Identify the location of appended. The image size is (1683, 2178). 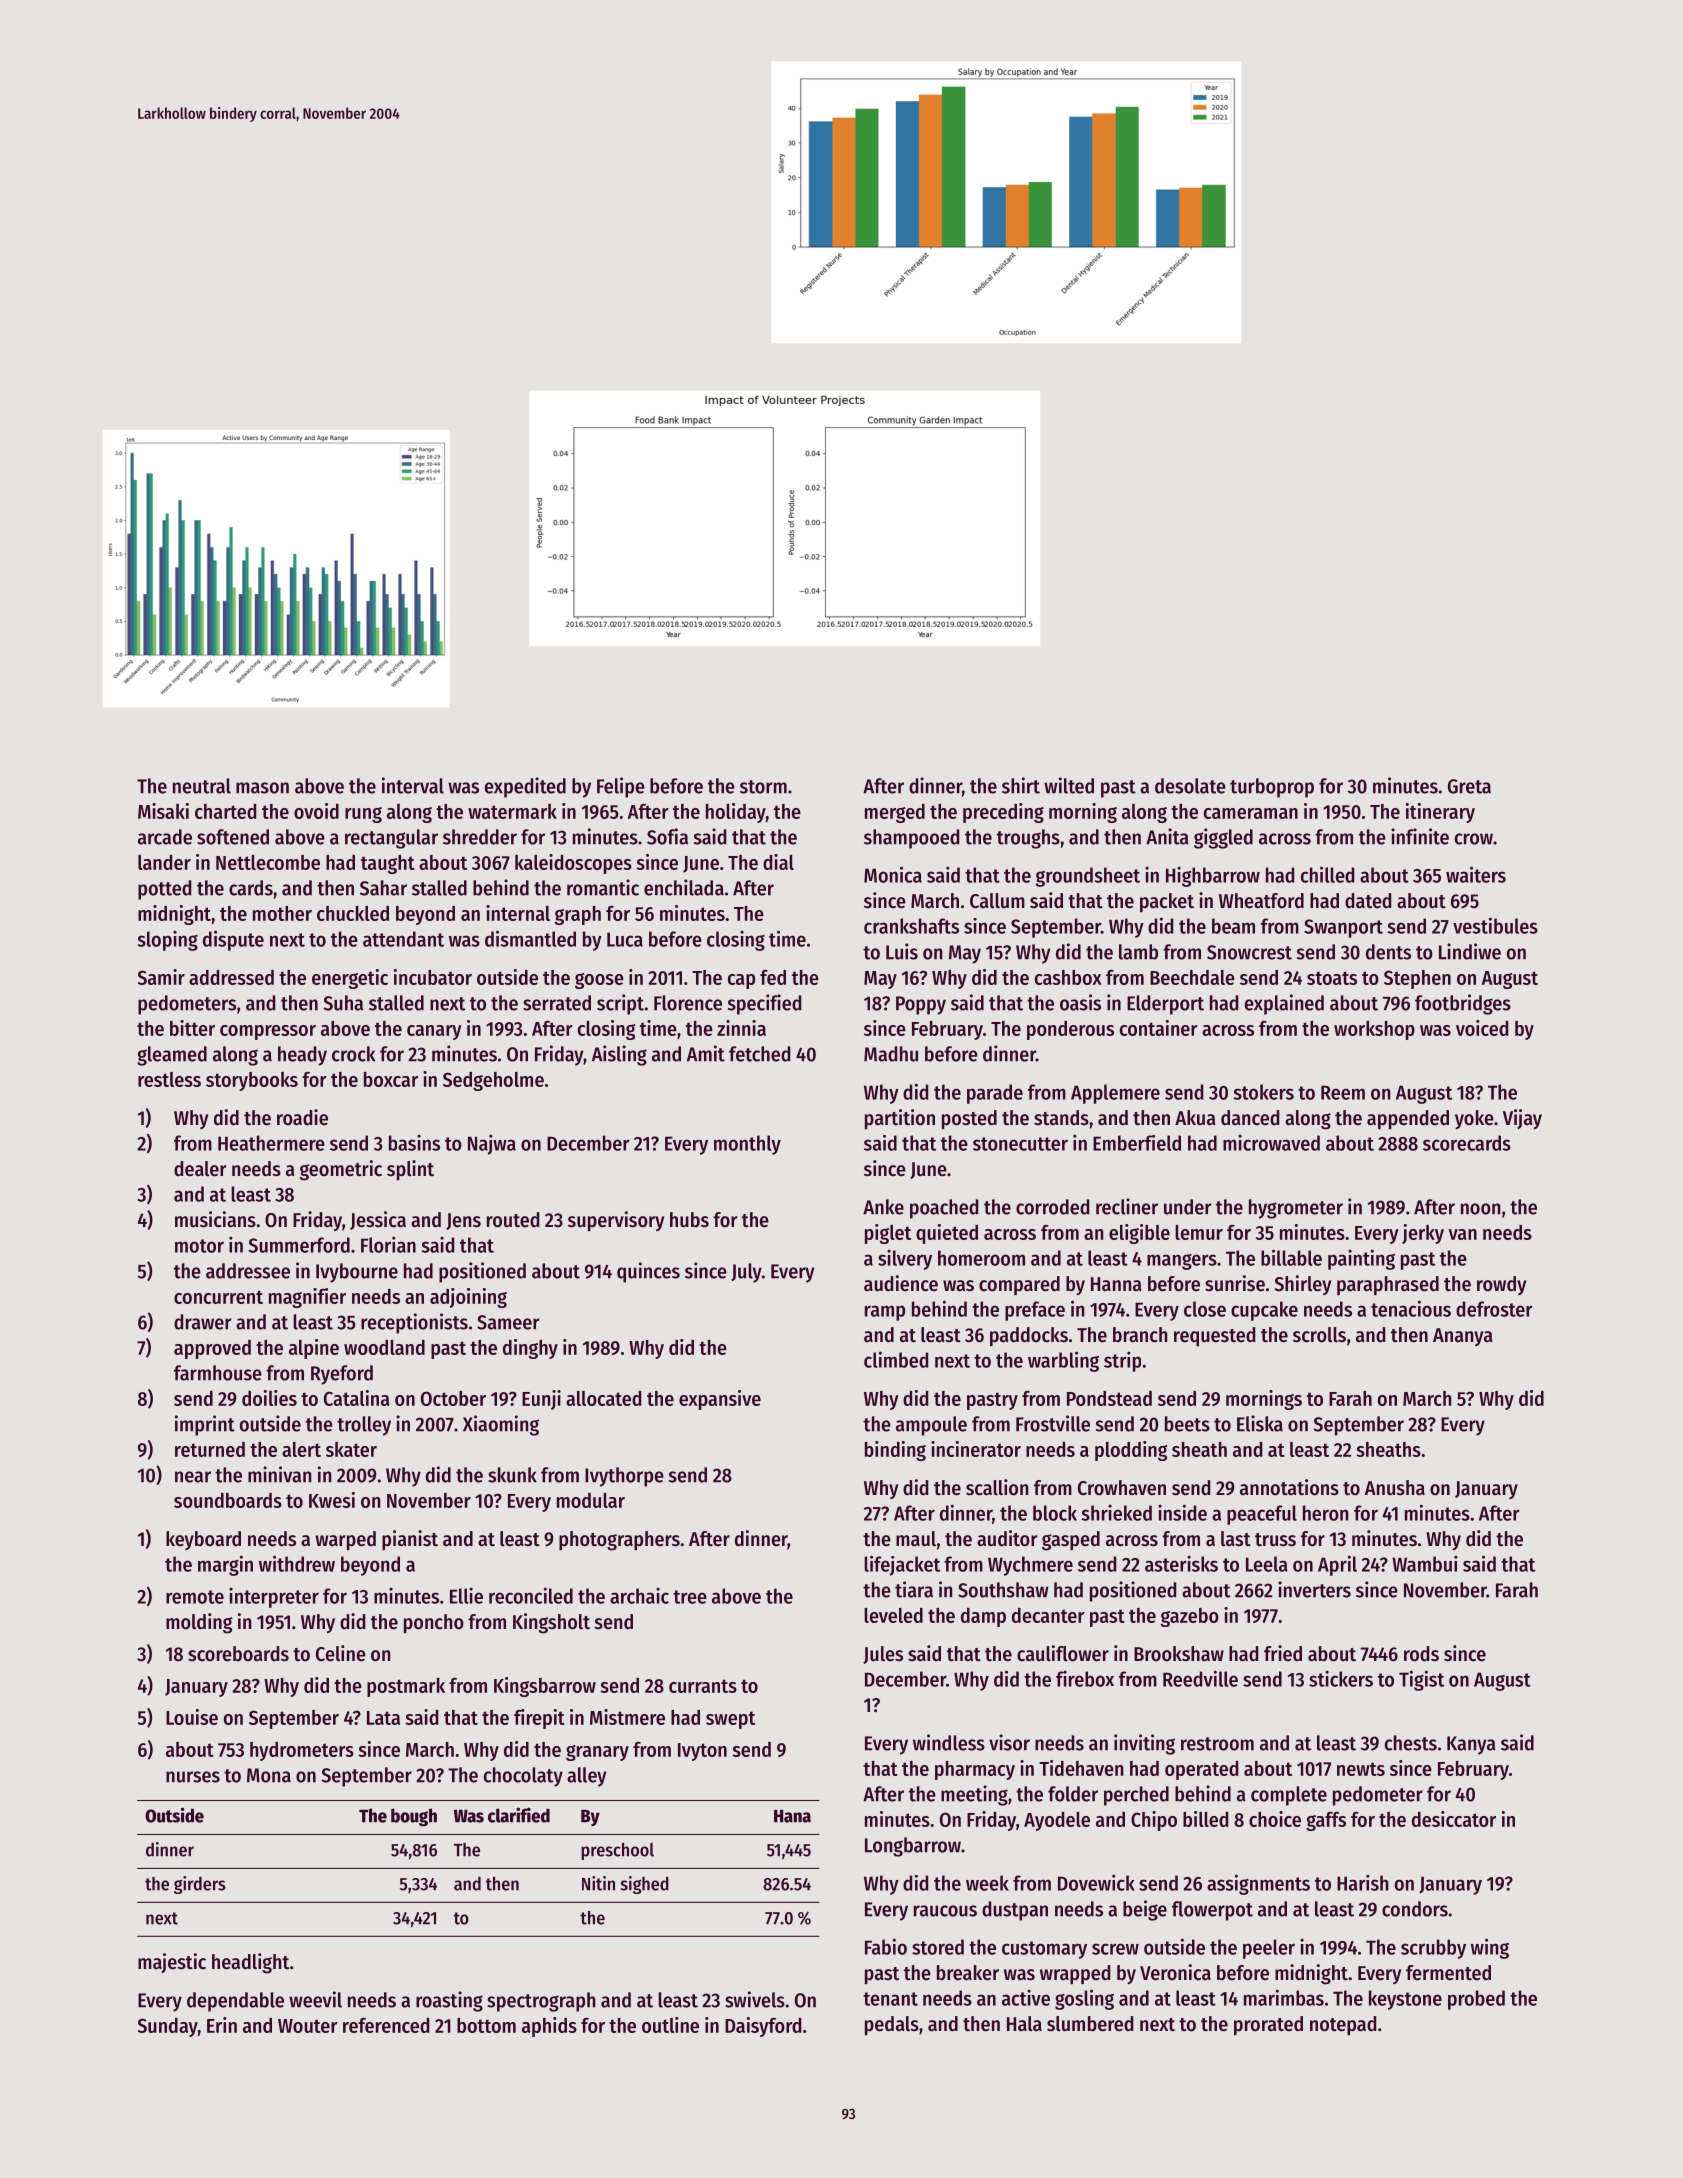
(1408, 1120).
